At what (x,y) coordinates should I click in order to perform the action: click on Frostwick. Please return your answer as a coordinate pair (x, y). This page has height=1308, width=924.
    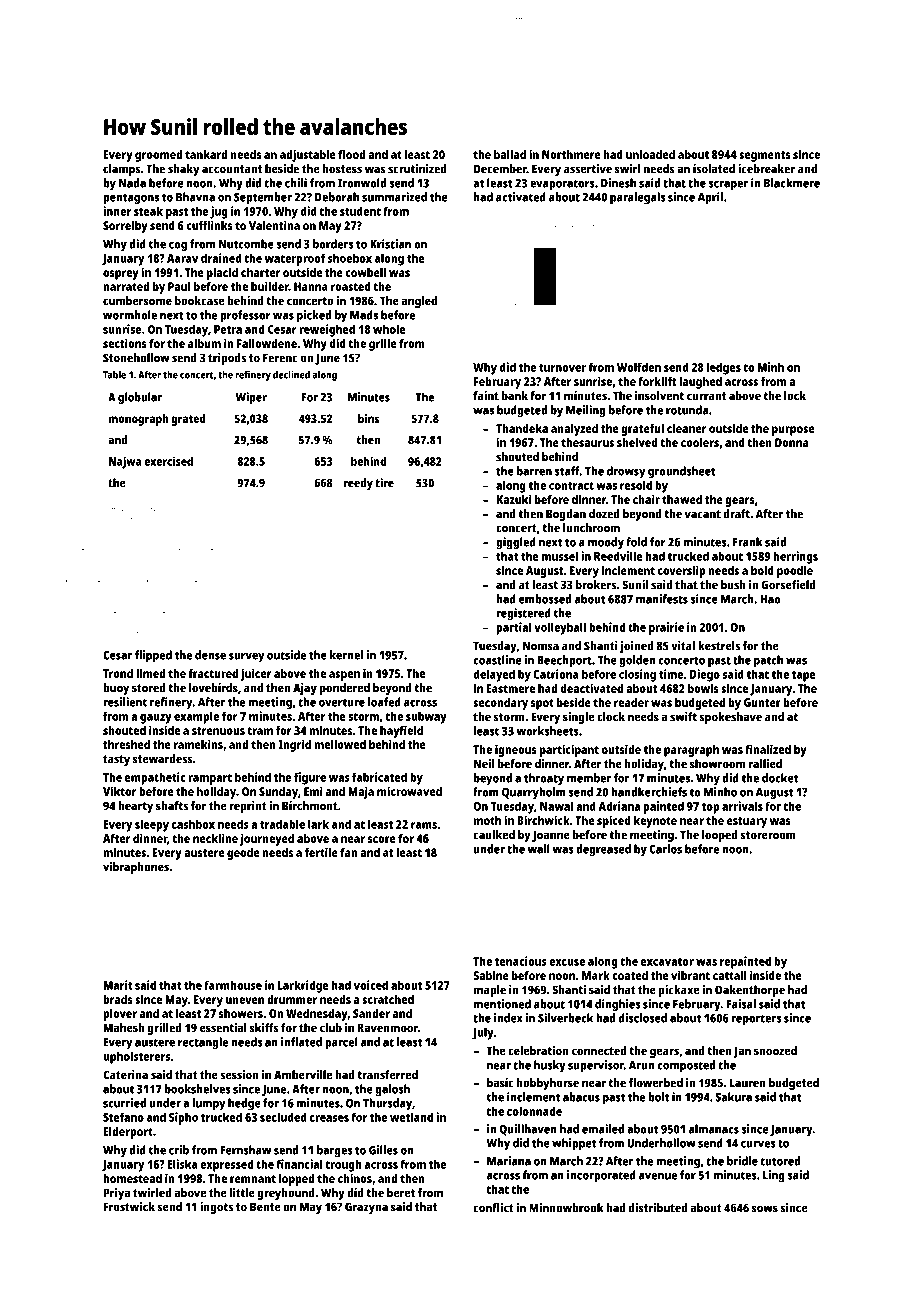
    Looking at the image, I should click on (129, 1207).
